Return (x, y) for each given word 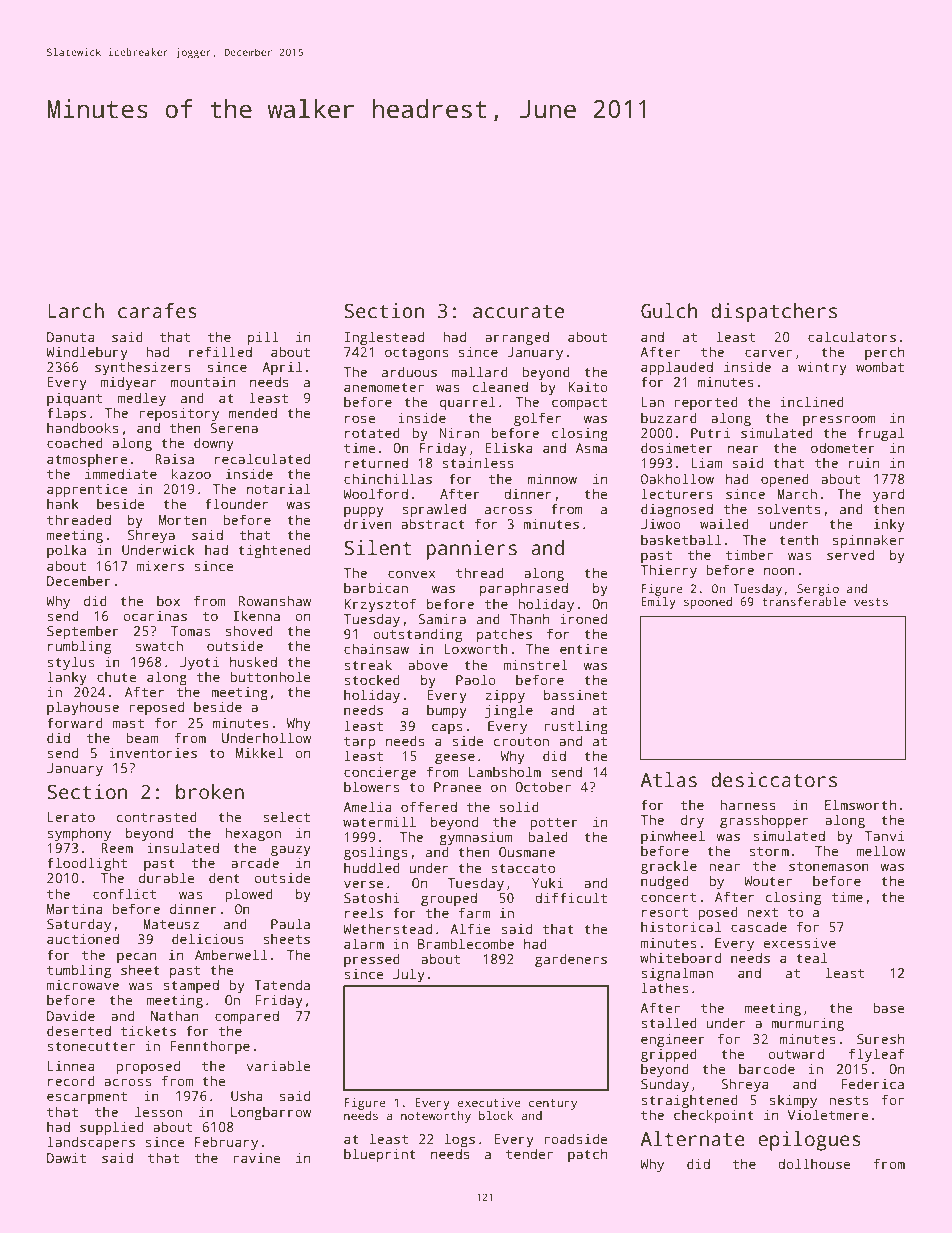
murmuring (807, 1024)
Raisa (174, 458)
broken (210, 792)
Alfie (470, 928)
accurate (518, 312)
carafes (157, 311)
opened (785, 480)
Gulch (669, 311)
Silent (378, 548)
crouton (521, 741)
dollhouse (814, 1163)
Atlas (668, 780)
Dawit (66, 1157)
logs (460, 1140)
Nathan (174, 1015)
